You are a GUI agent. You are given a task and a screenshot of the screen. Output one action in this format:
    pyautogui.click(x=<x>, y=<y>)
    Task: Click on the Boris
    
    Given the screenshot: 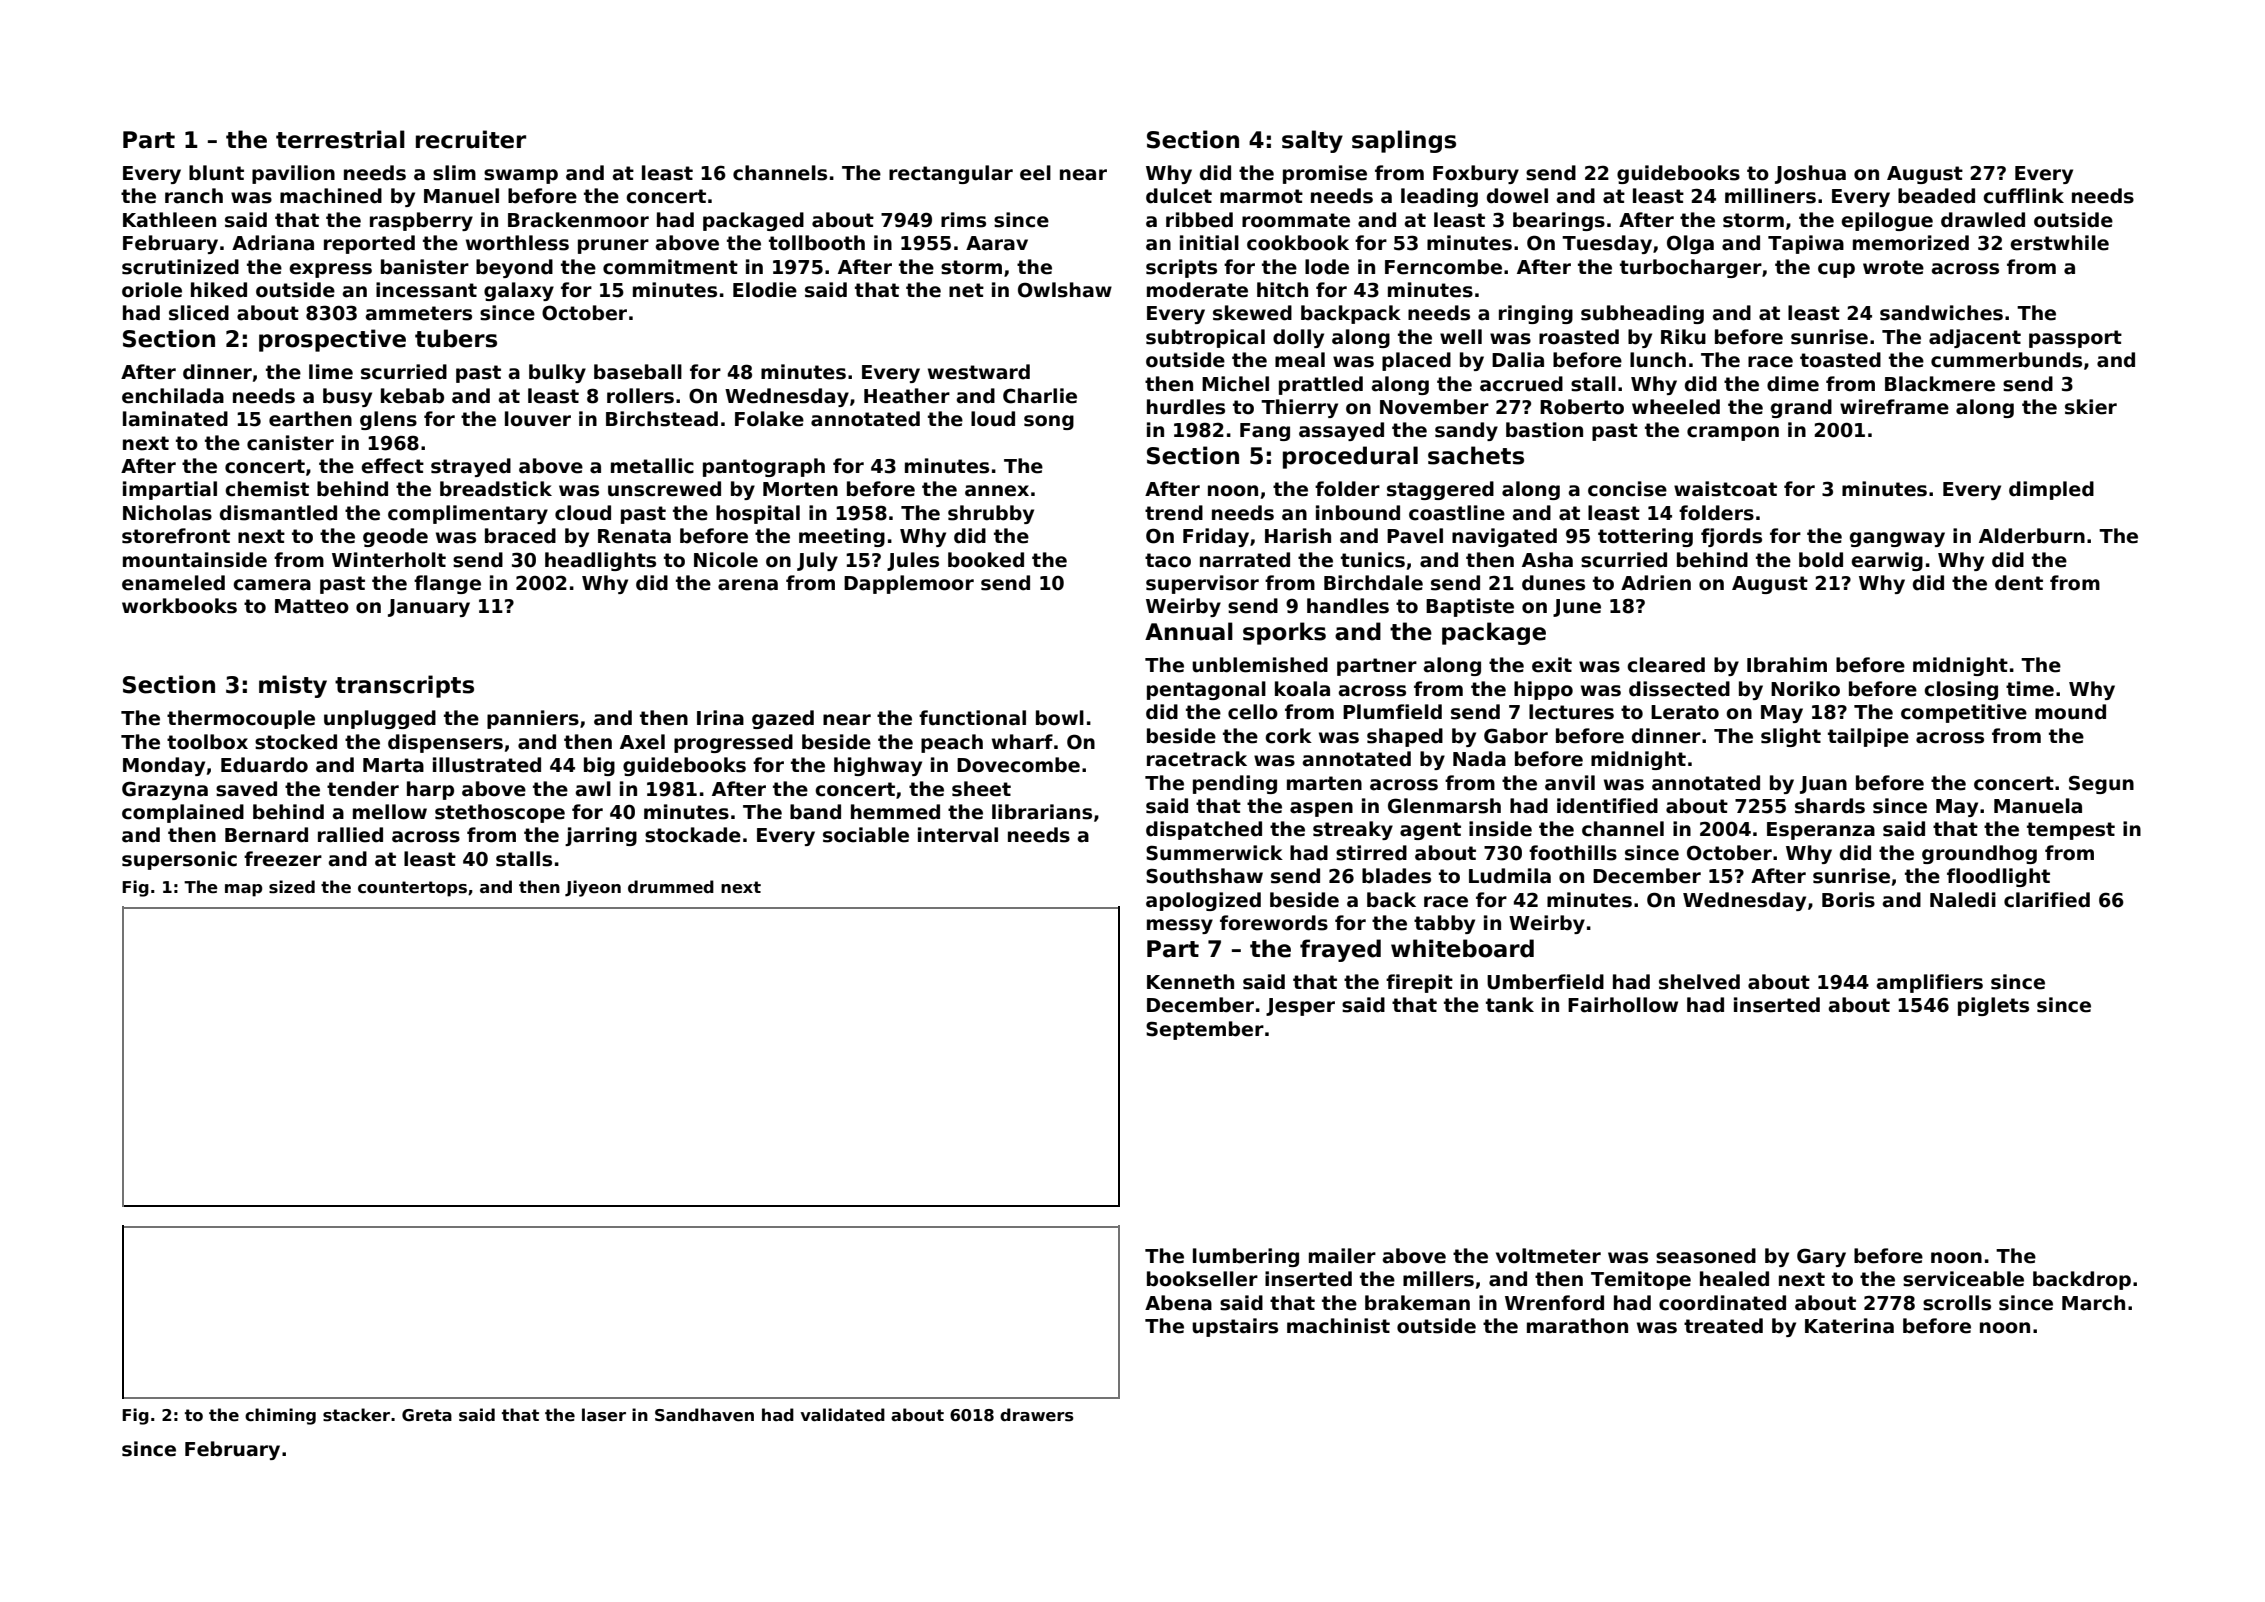 What is the action you would take?
    pyautogui.click(x=1848, y=900)
